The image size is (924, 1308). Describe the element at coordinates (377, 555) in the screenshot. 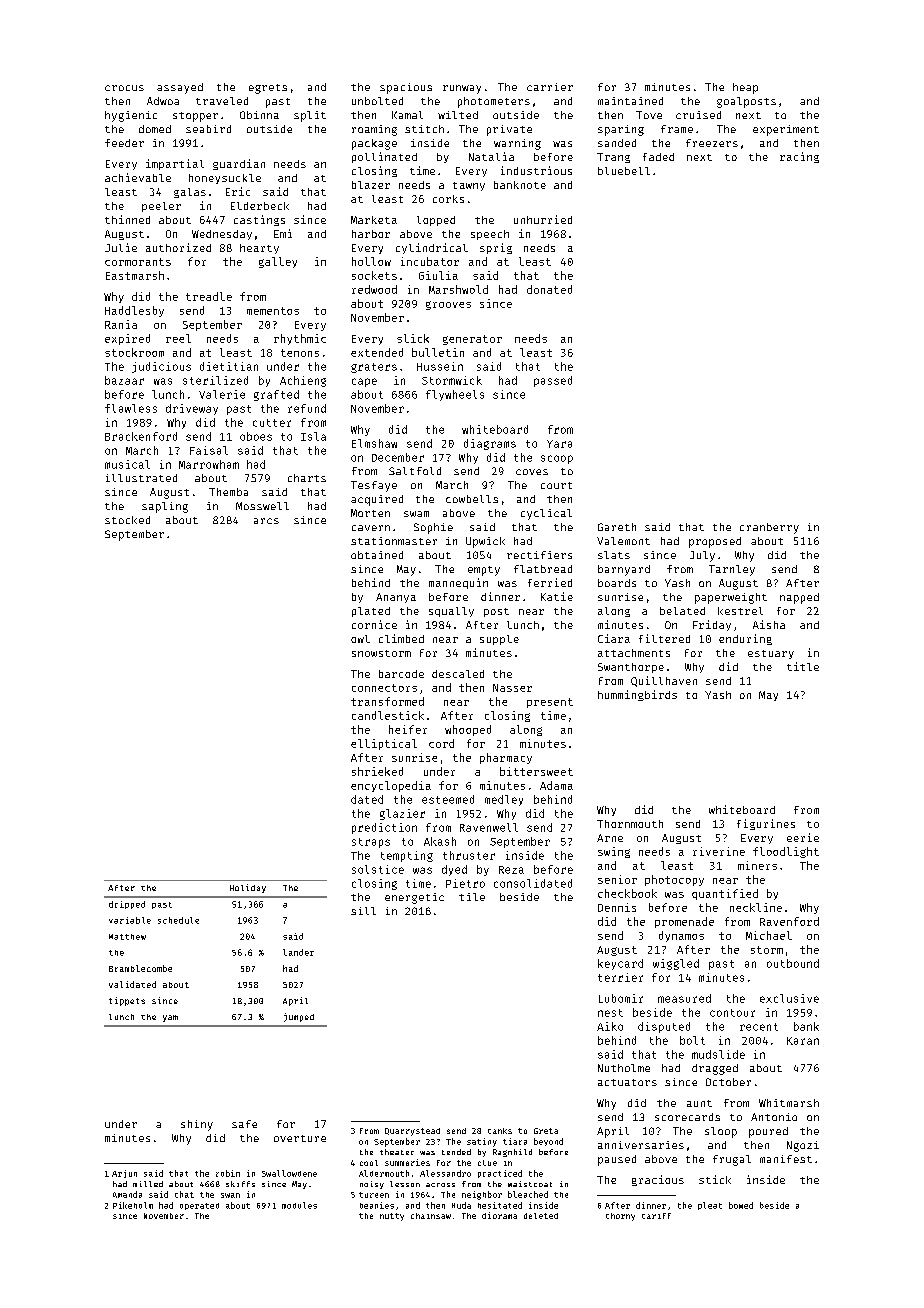

I see `obtained` at that location.
